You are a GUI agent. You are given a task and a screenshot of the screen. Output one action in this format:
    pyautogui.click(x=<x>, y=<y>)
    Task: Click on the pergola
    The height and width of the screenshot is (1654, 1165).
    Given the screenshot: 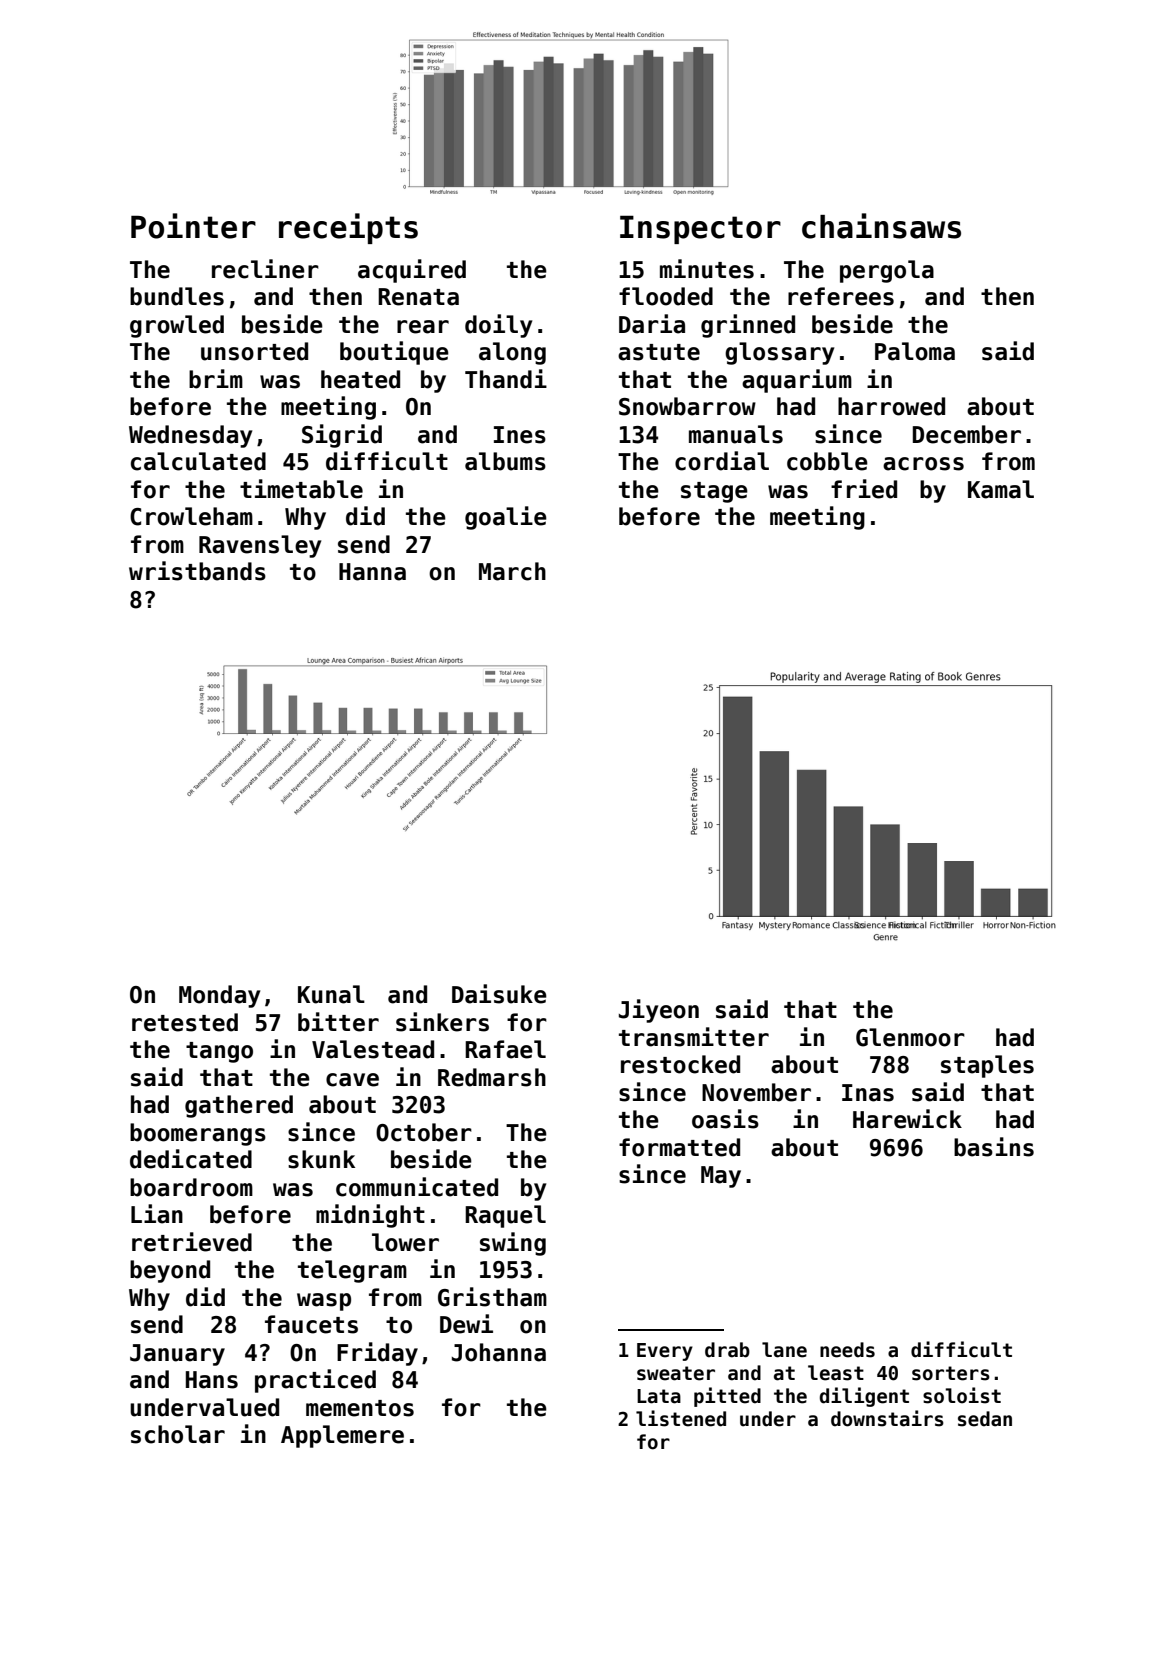 What is the action you would take?
    pyautogui.click(x=887, y=271)
